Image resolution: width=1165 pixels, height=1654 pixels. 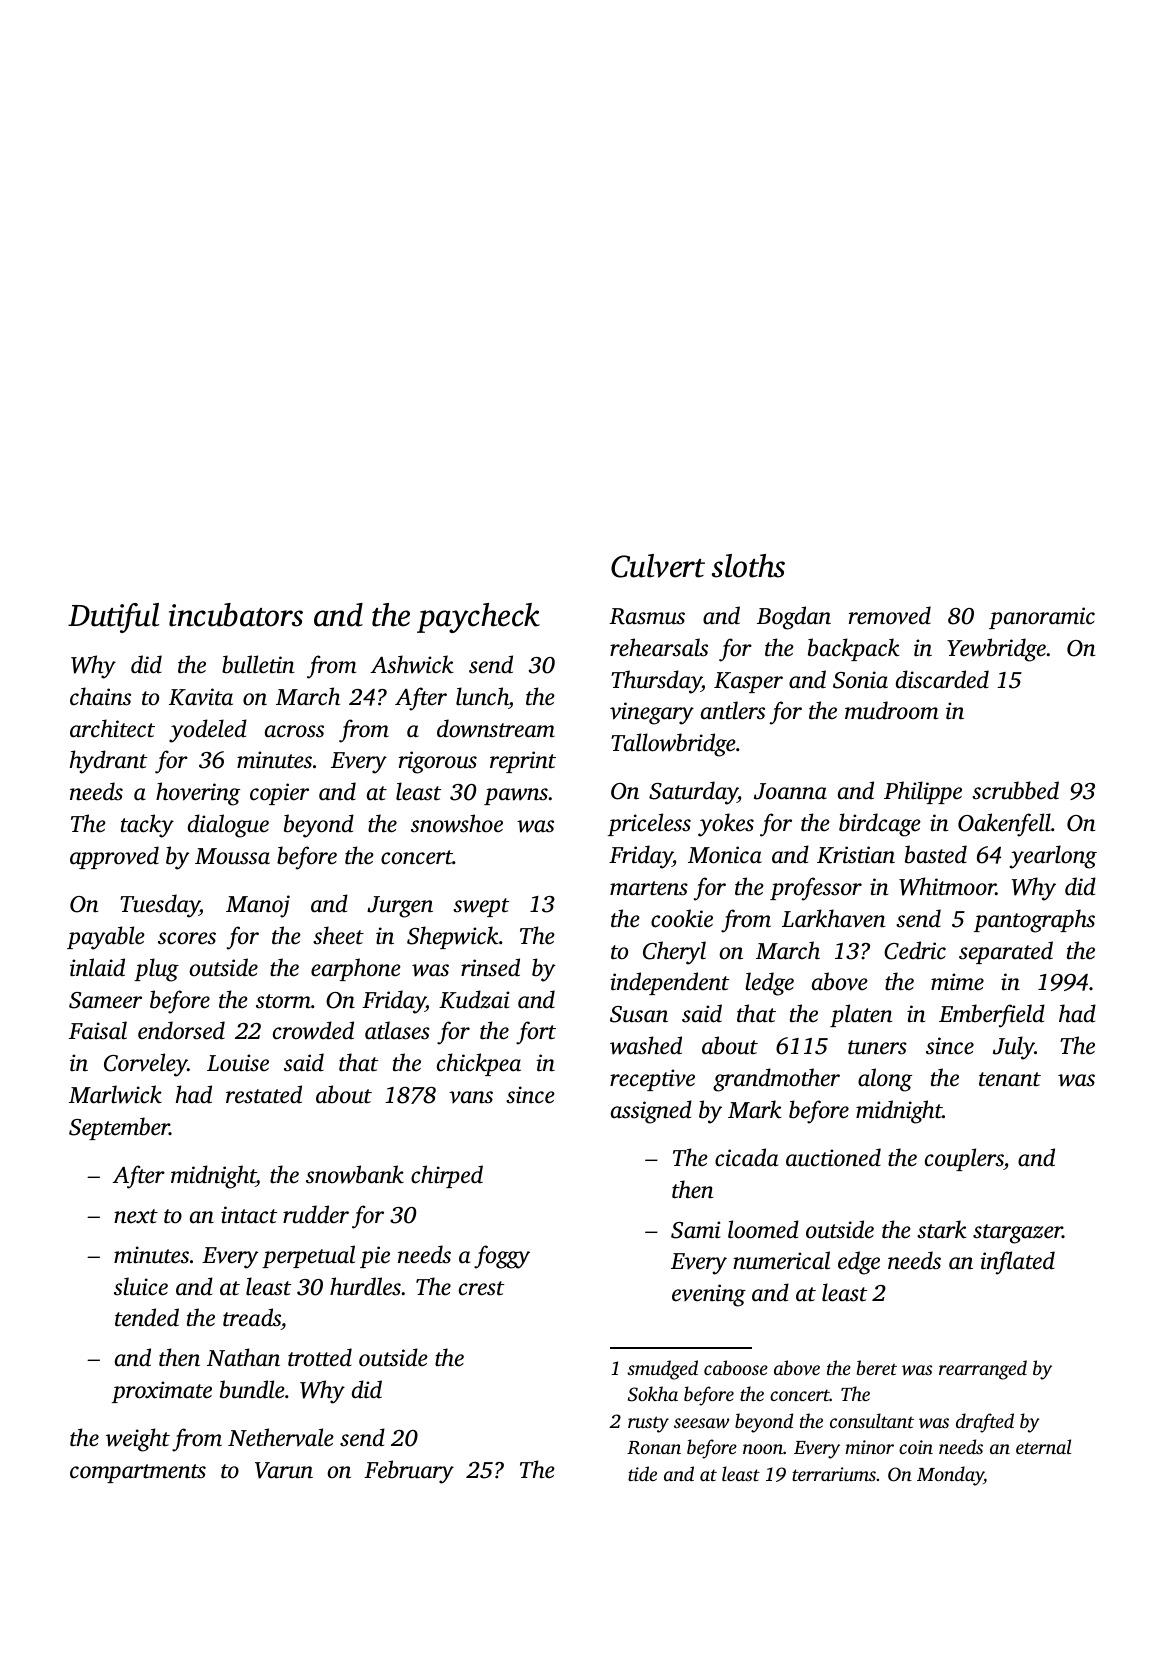 I want to click on Kudzai, so click(x=474, y=999).
